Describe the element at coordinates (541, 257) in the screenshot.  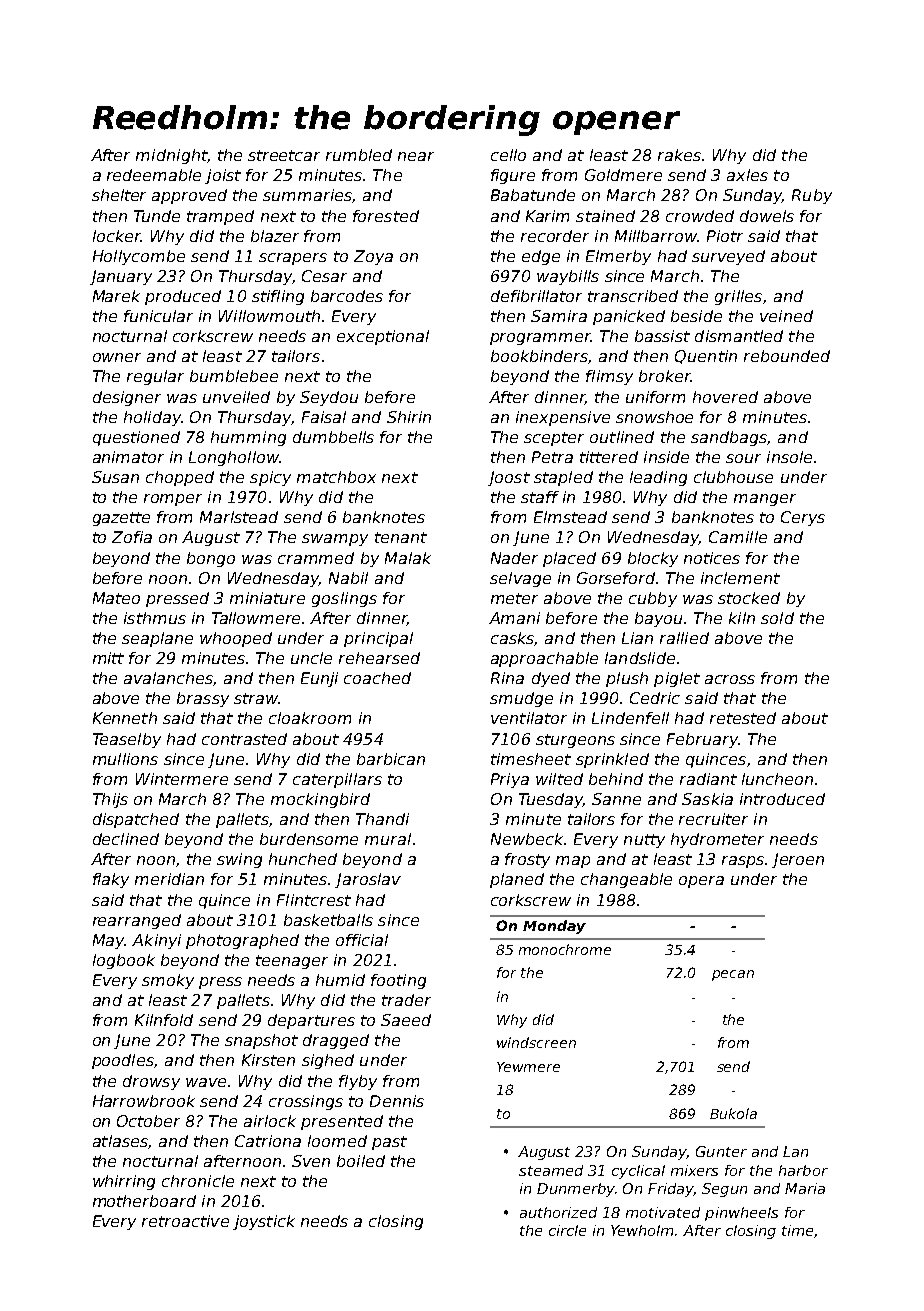
I see `edge` at that location.
